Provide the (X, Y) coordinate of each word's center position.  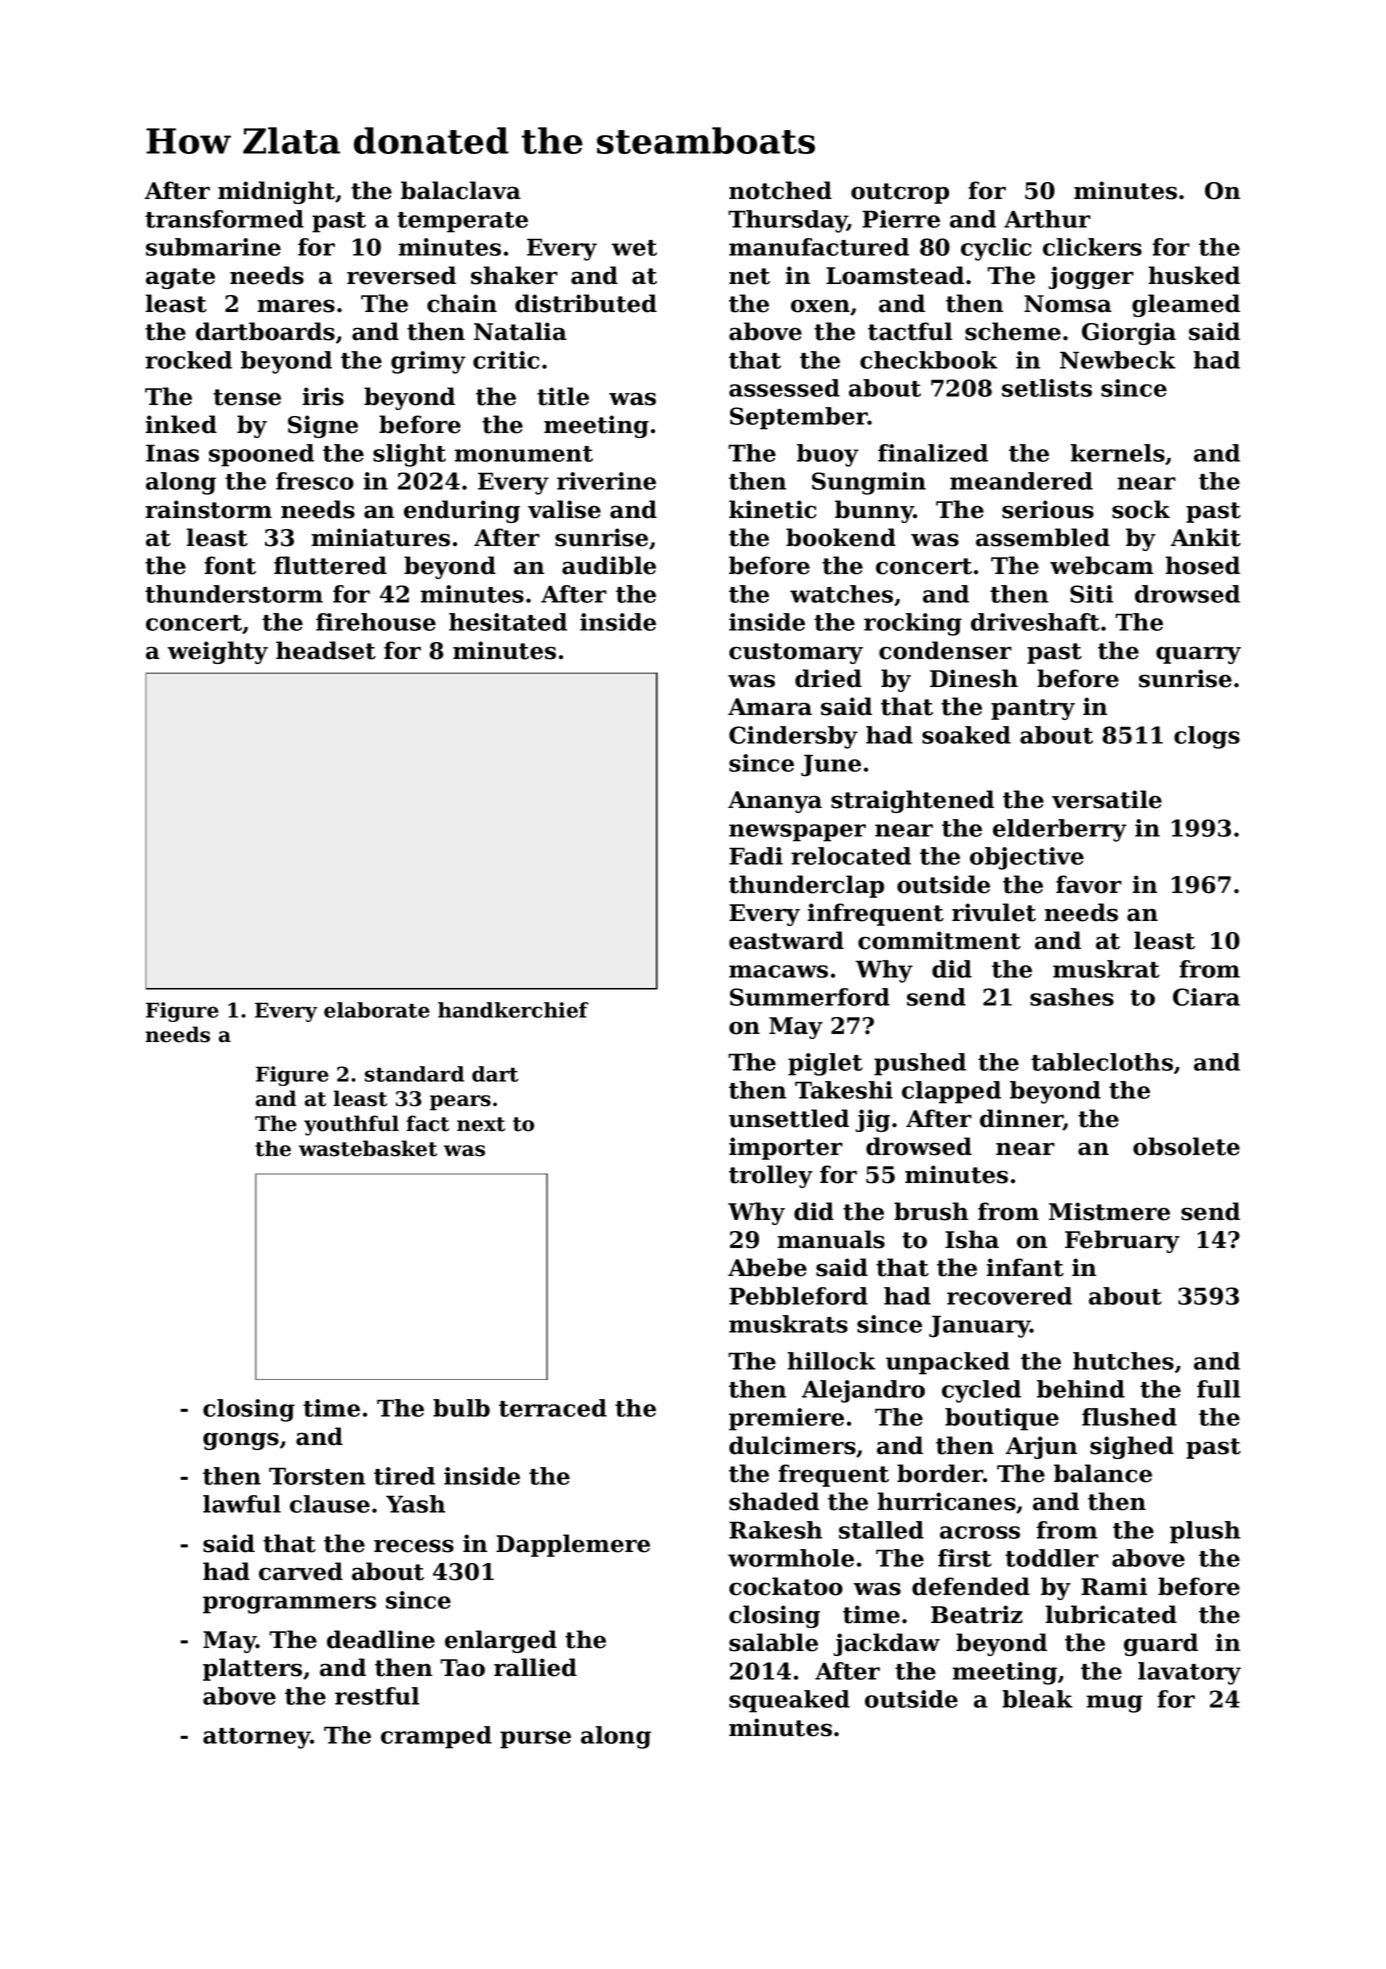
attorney (257, 1738)
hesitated (508, 622)
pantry (1033, 709)
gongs (241, 1441)
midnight (276, 192)
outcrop (900, 193)
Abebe (767, 1267)
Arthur (1047, 219)
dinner (1021, 1119)
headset (326, 650)
